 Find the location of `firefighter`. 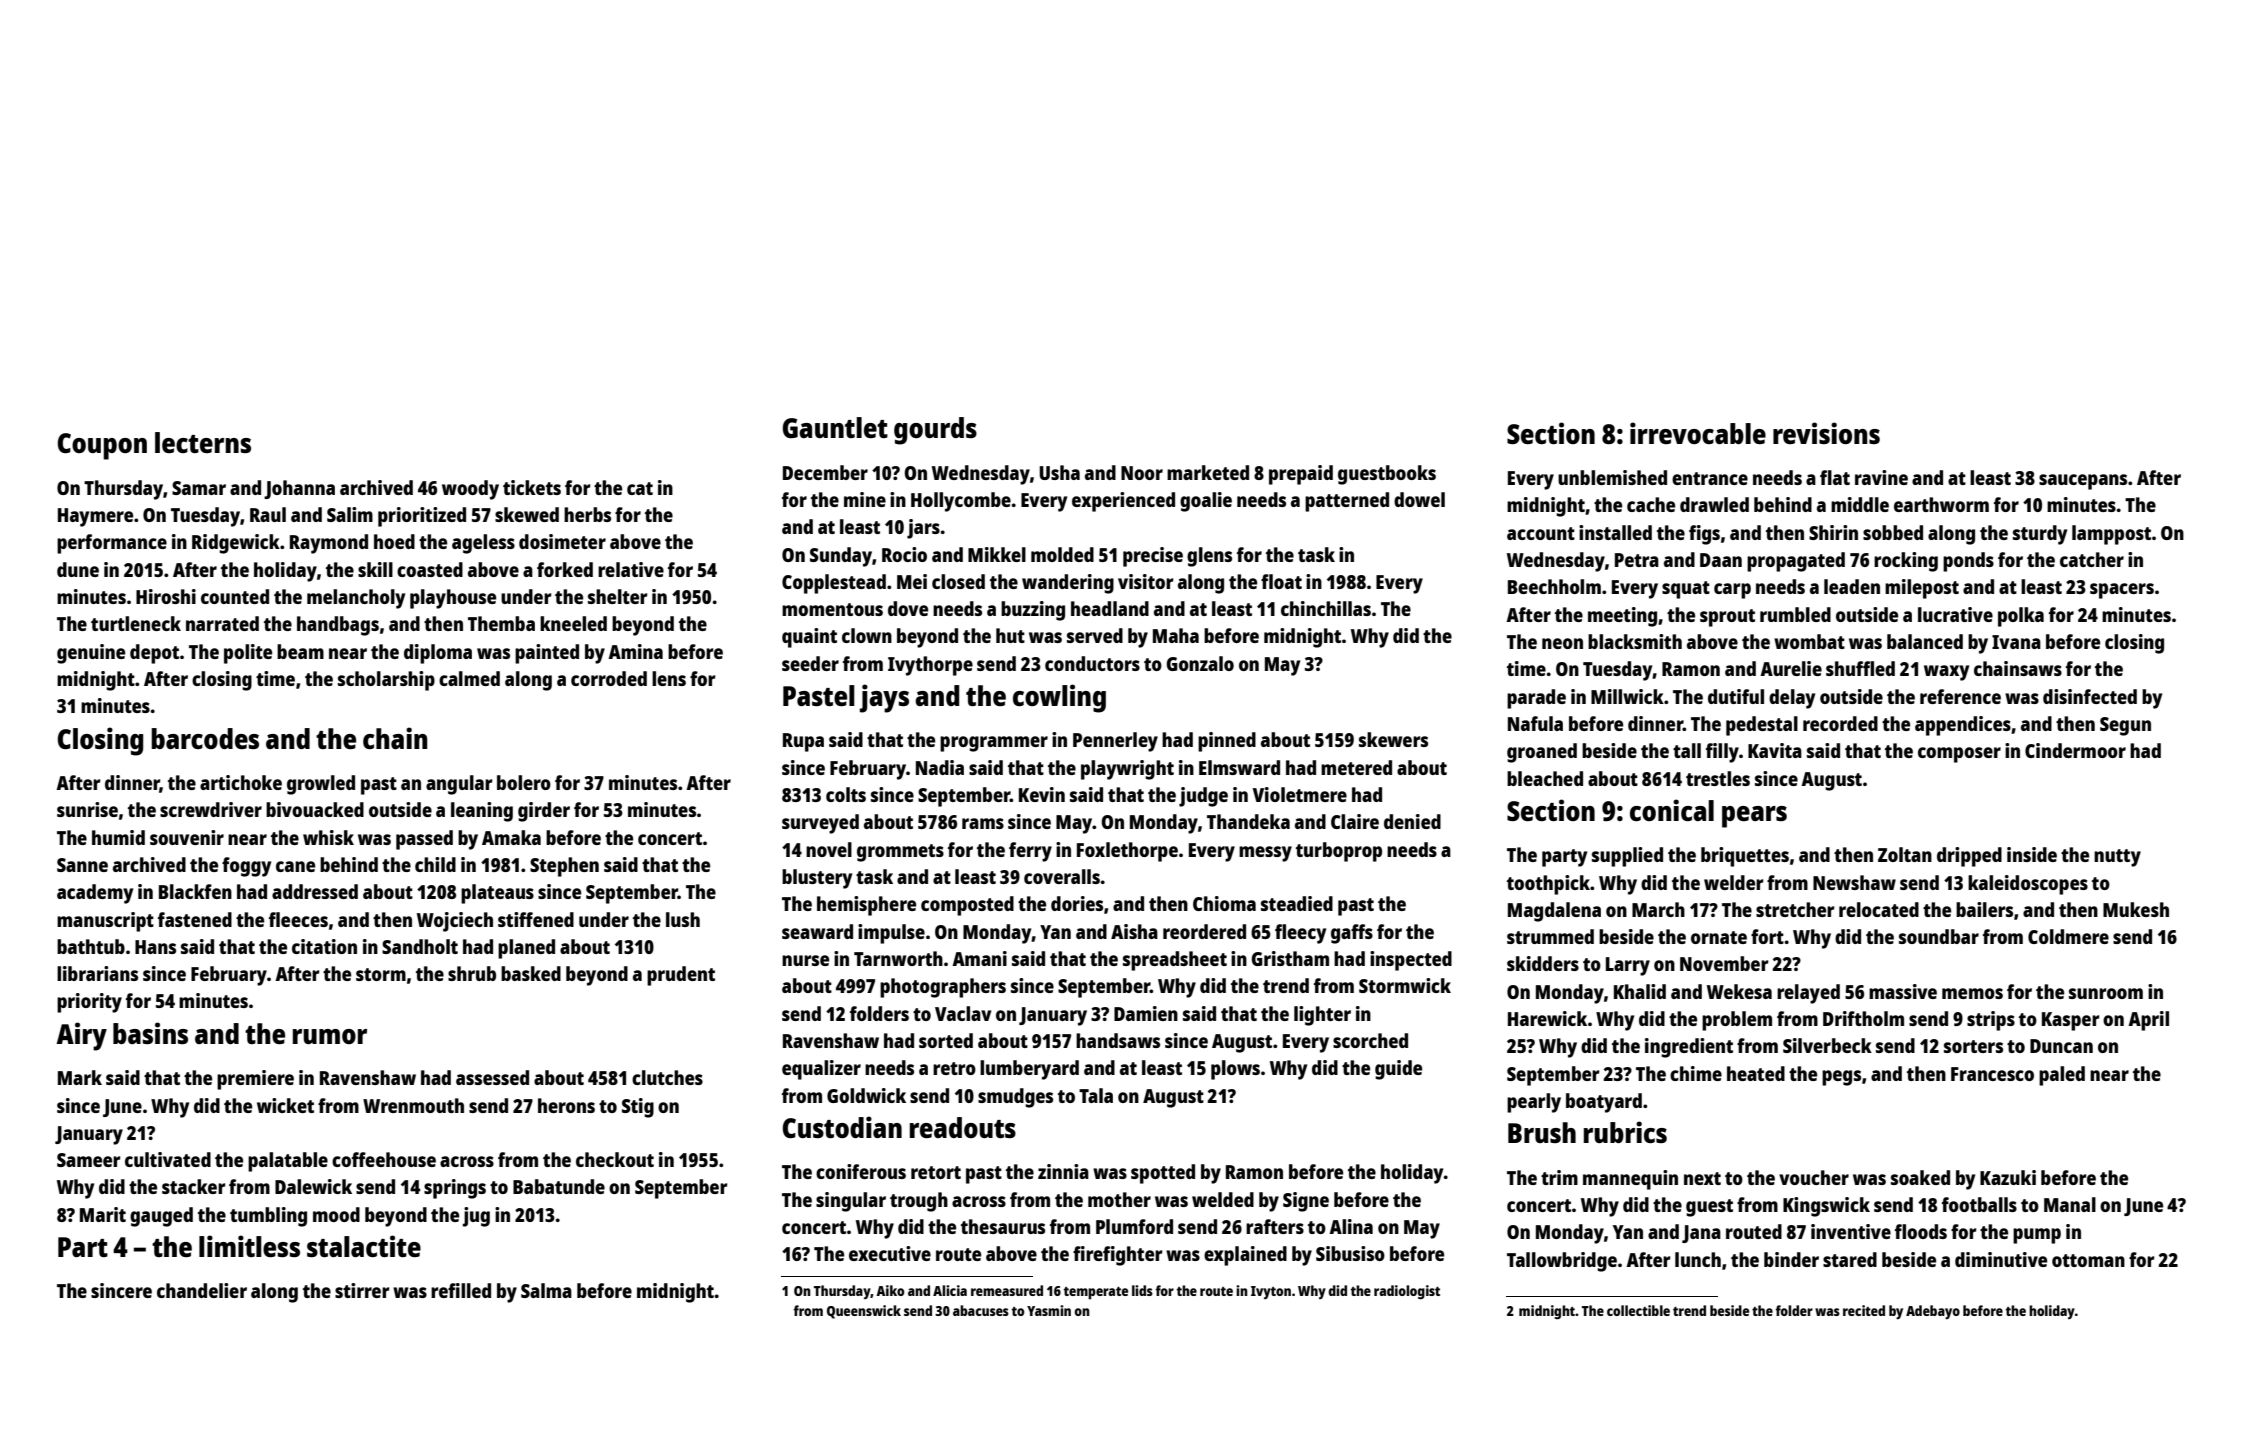

firefighter is located at coordinates (1118, 1256).
